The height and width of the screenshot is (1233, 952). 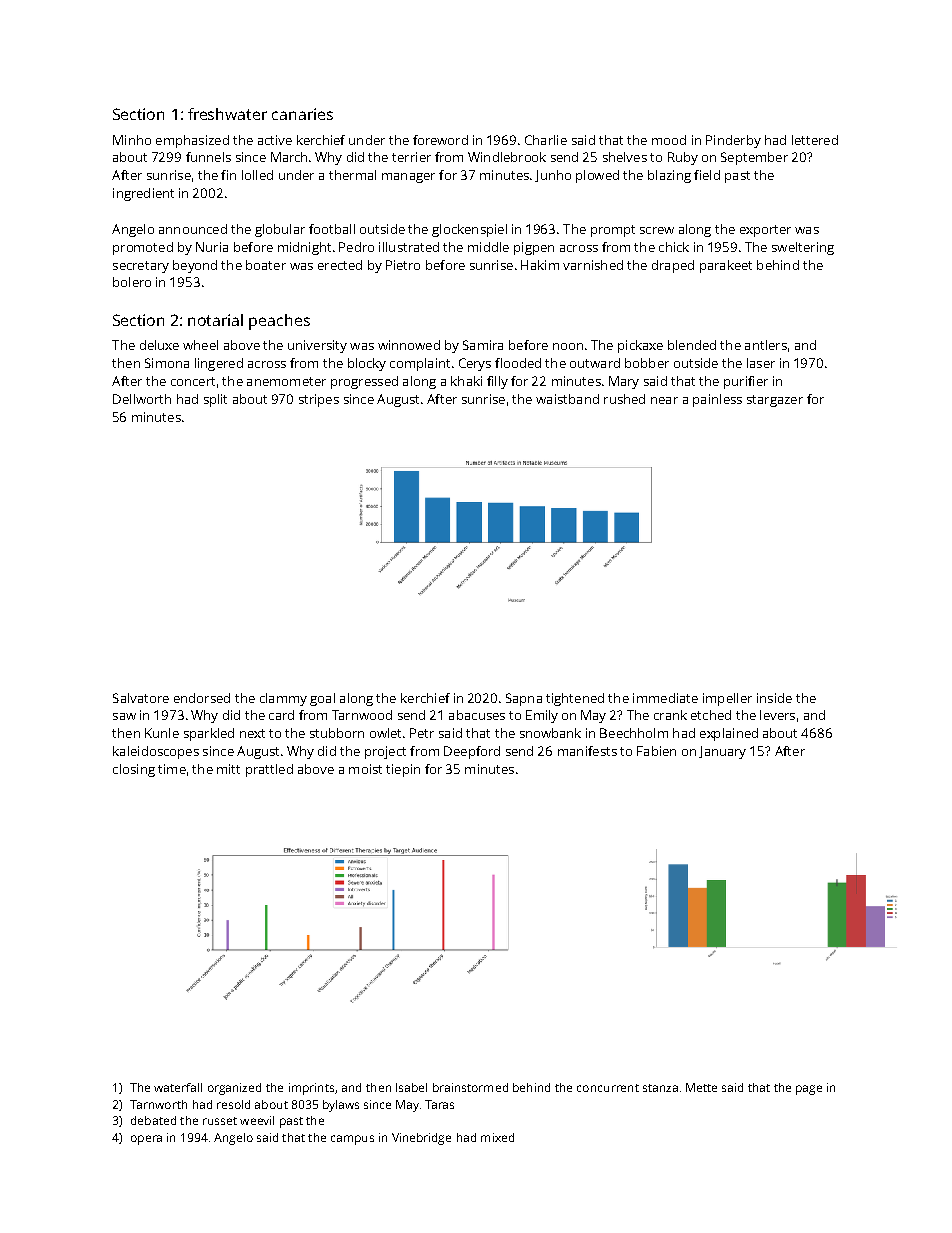 What do you see at coordinates (142, 399) in the screenshot?
I see `Dellworth` at bounding box center [142, 399].
